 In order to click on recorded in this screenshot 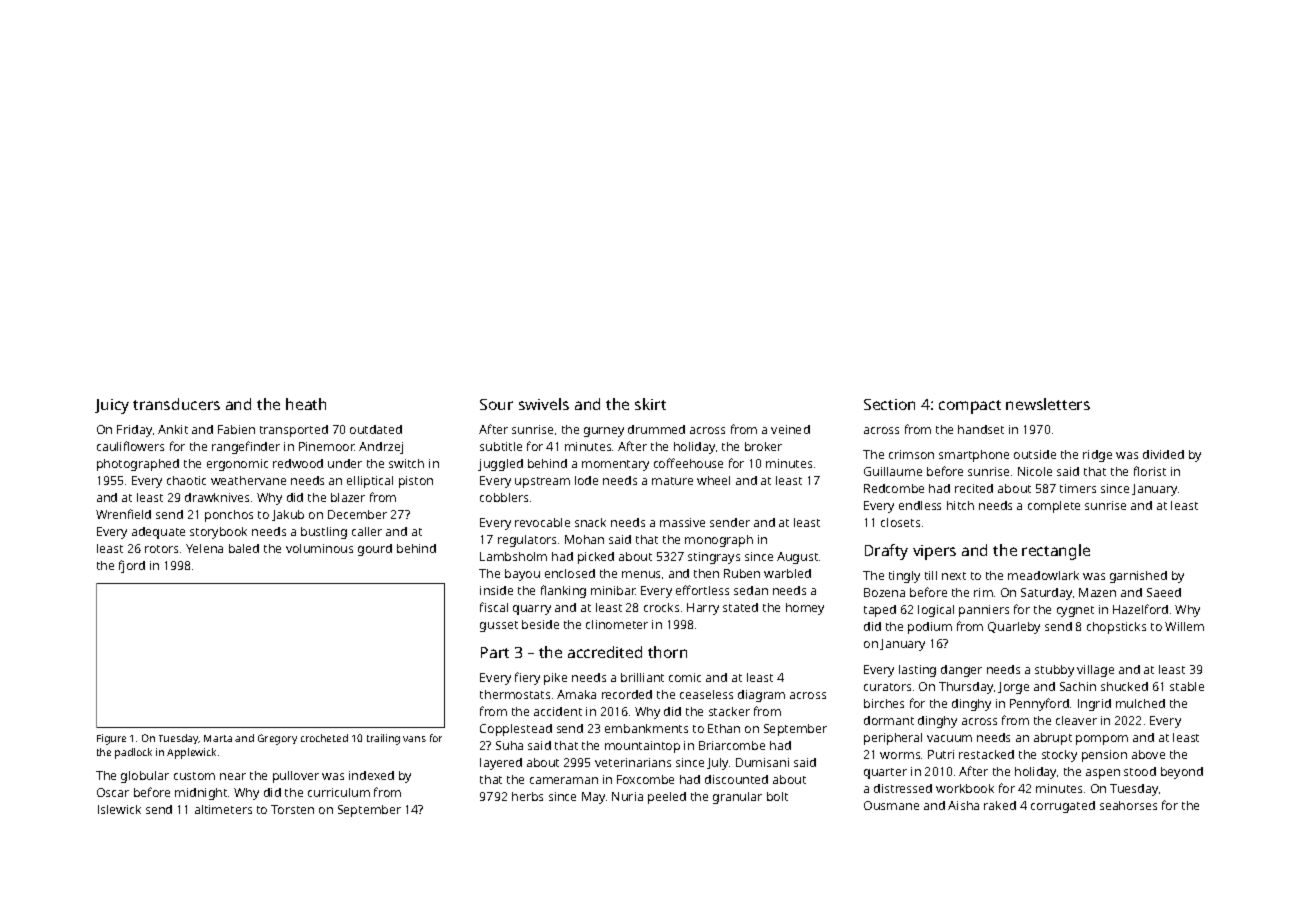, I will do `click(627, 694)`.
